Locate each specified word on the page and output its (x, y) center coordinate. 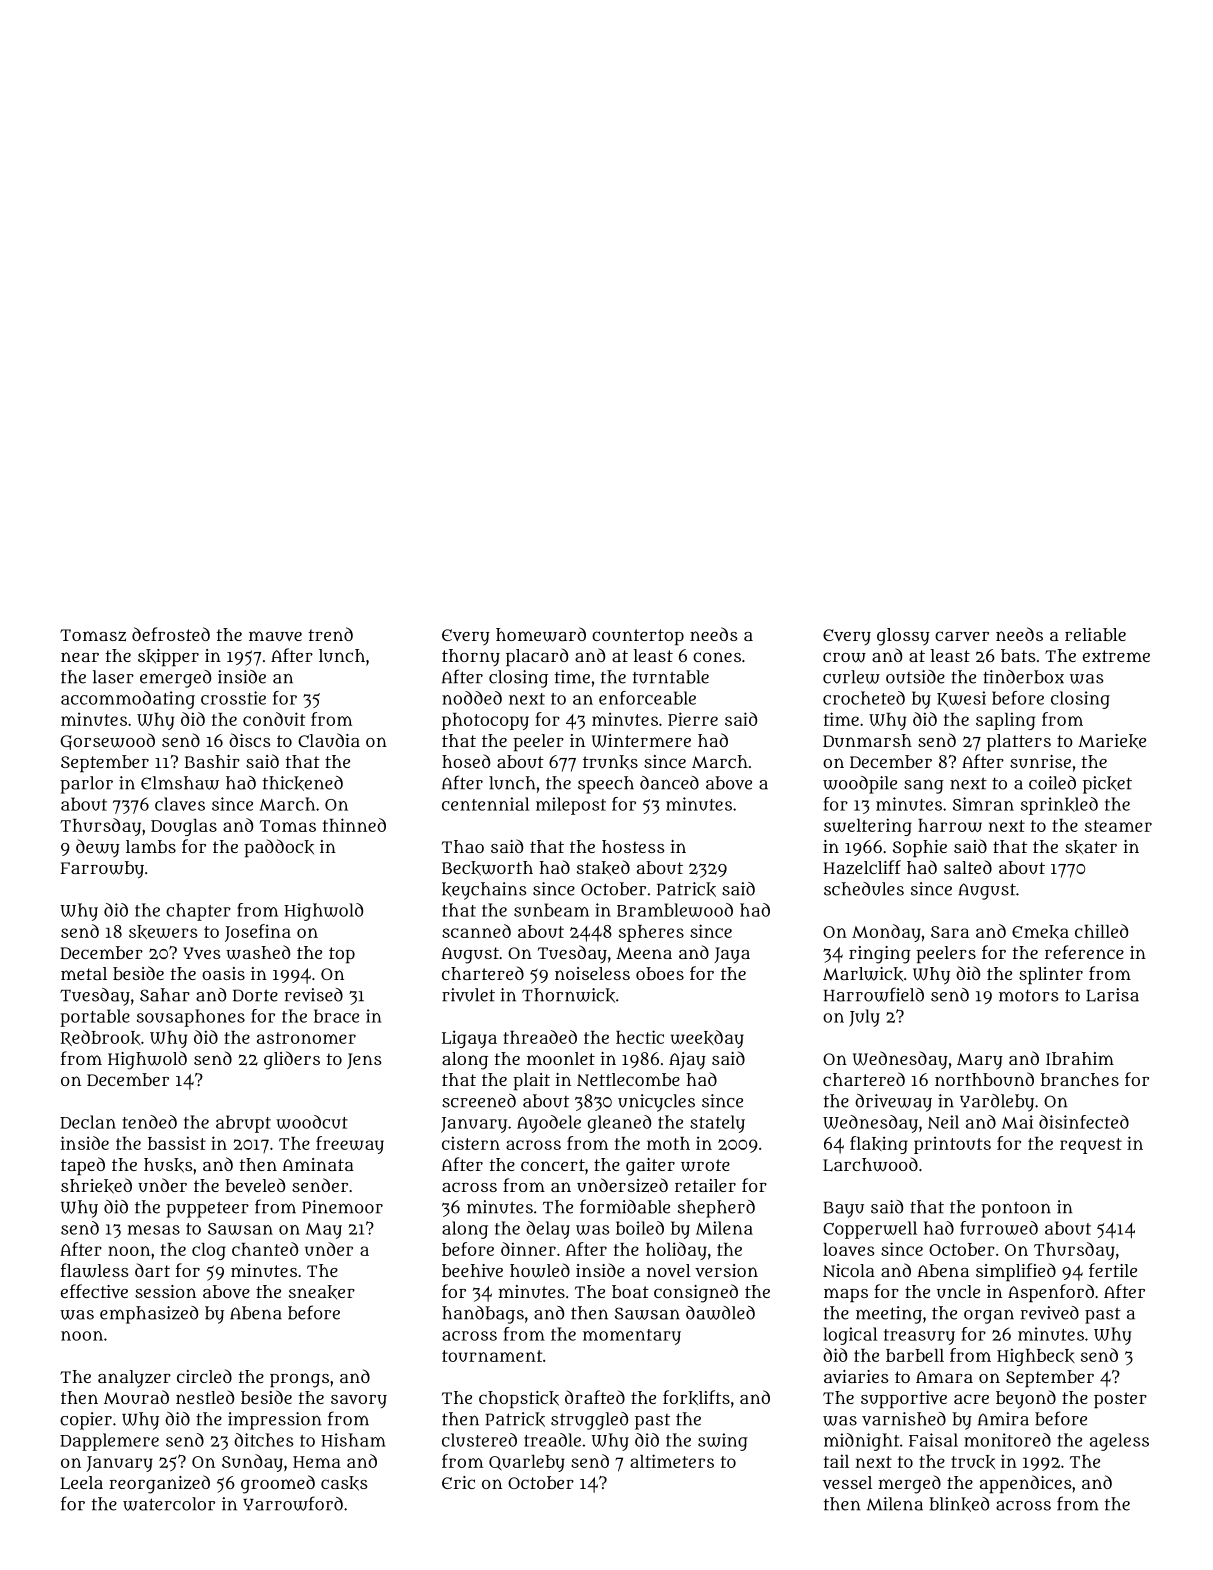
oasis (223, 973)
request (1091, 1146)
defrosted (171, 634)
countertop (638, 637)
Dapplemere (109, 1442)
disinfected (1084, 1122)
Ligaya (469, 1039)
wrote (705, 1165)
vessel (847, 1482)
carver (962, 636)
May (323, 1231)
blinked (959, 1504)
